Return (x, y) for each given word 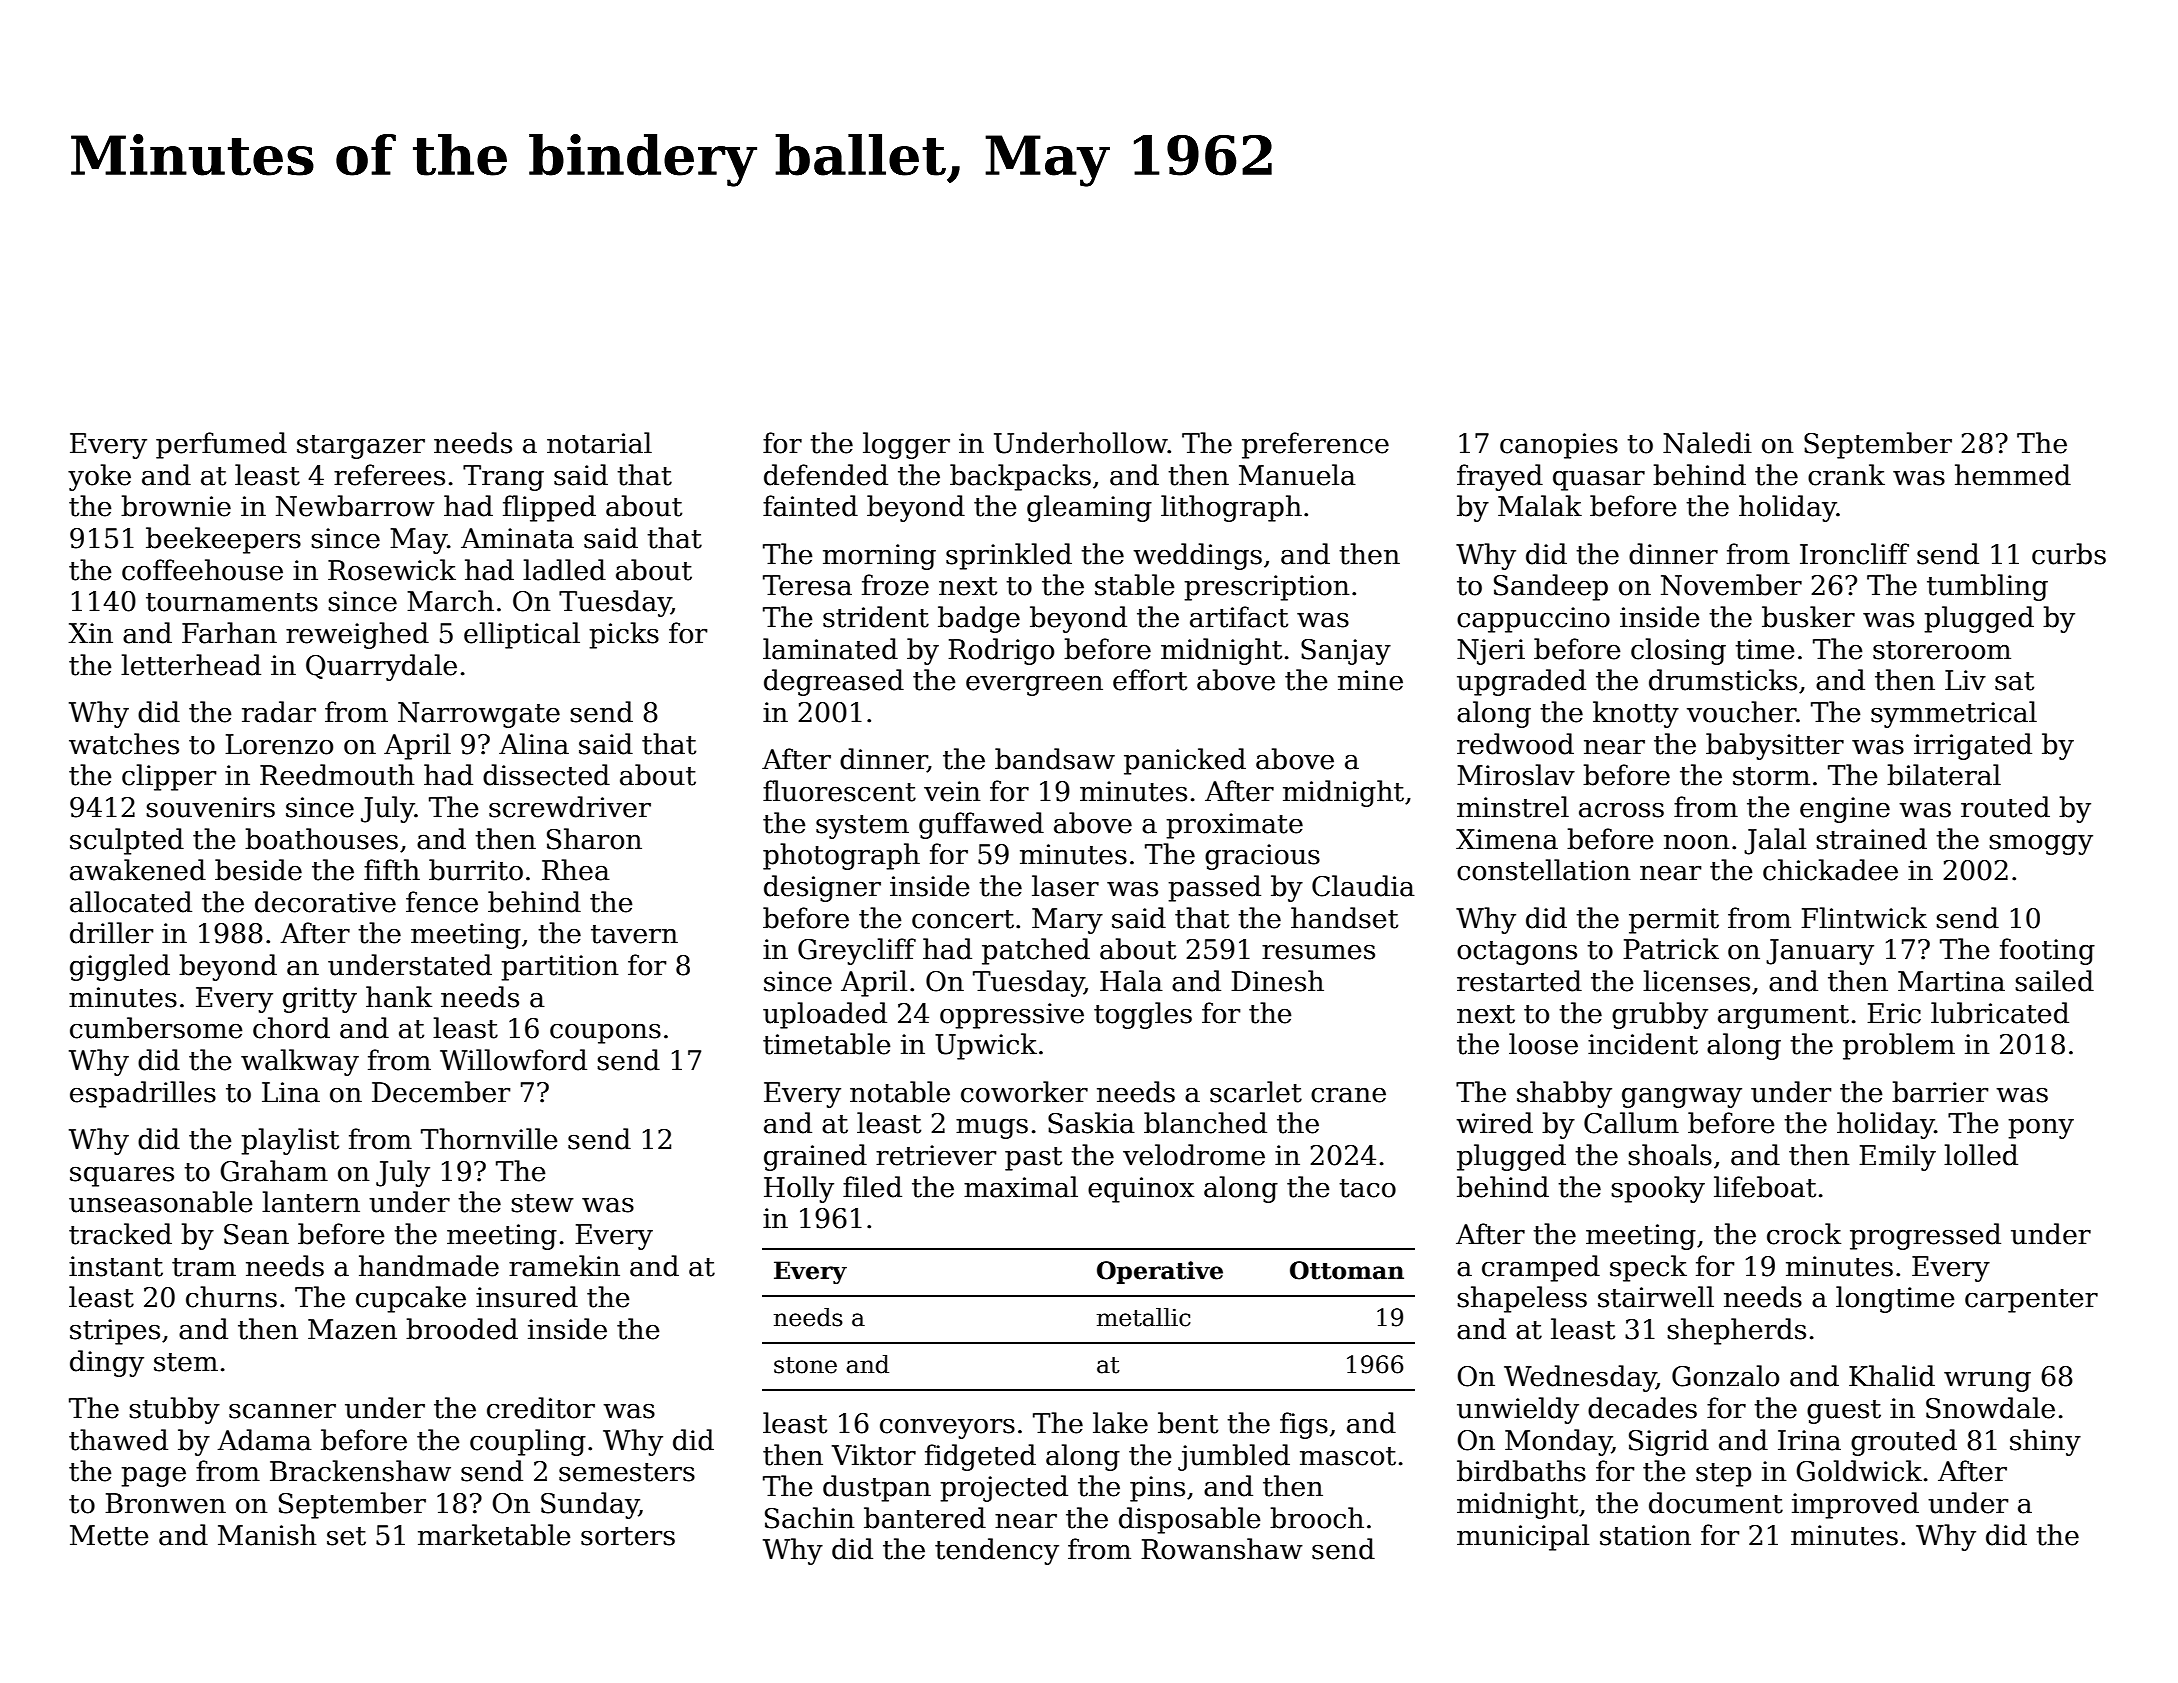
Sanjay (1346, 652)
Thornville (489, 1139)
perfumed (221, 445)
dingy (107, 1363)
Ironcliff (1854, 554)
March (450, 601)
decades (1642, 1408)
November (1731, 585)
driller (111, 933)
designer (822, 888)
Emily (1897, 1157)
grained (815, 1157)
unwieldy (1518, 1410)
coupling (528, 1442)
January (1820, 952)
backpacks (1020, 477)
